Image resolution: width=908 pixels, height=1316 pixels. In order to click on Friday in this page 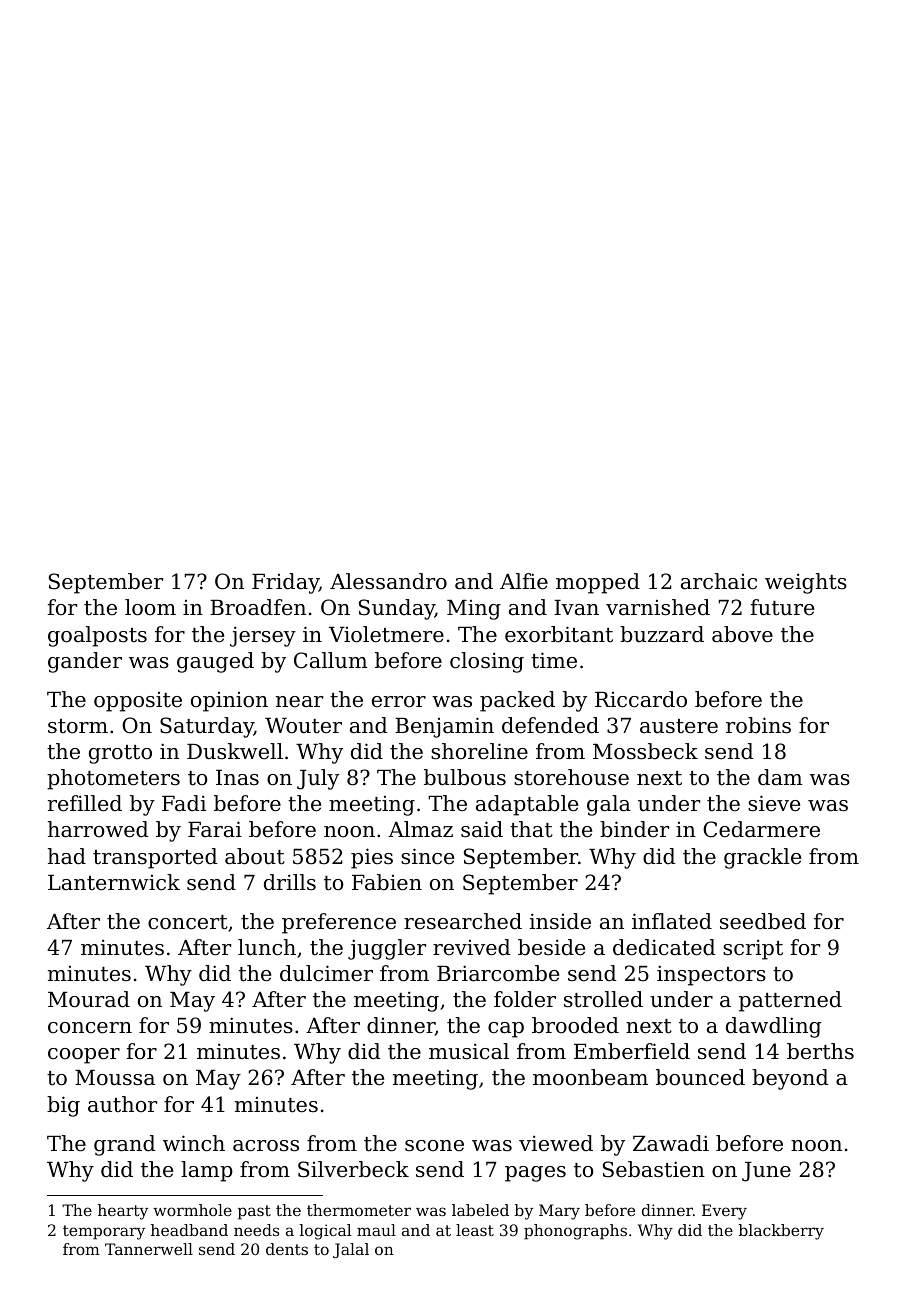, I will do `click(285, 583)`.
